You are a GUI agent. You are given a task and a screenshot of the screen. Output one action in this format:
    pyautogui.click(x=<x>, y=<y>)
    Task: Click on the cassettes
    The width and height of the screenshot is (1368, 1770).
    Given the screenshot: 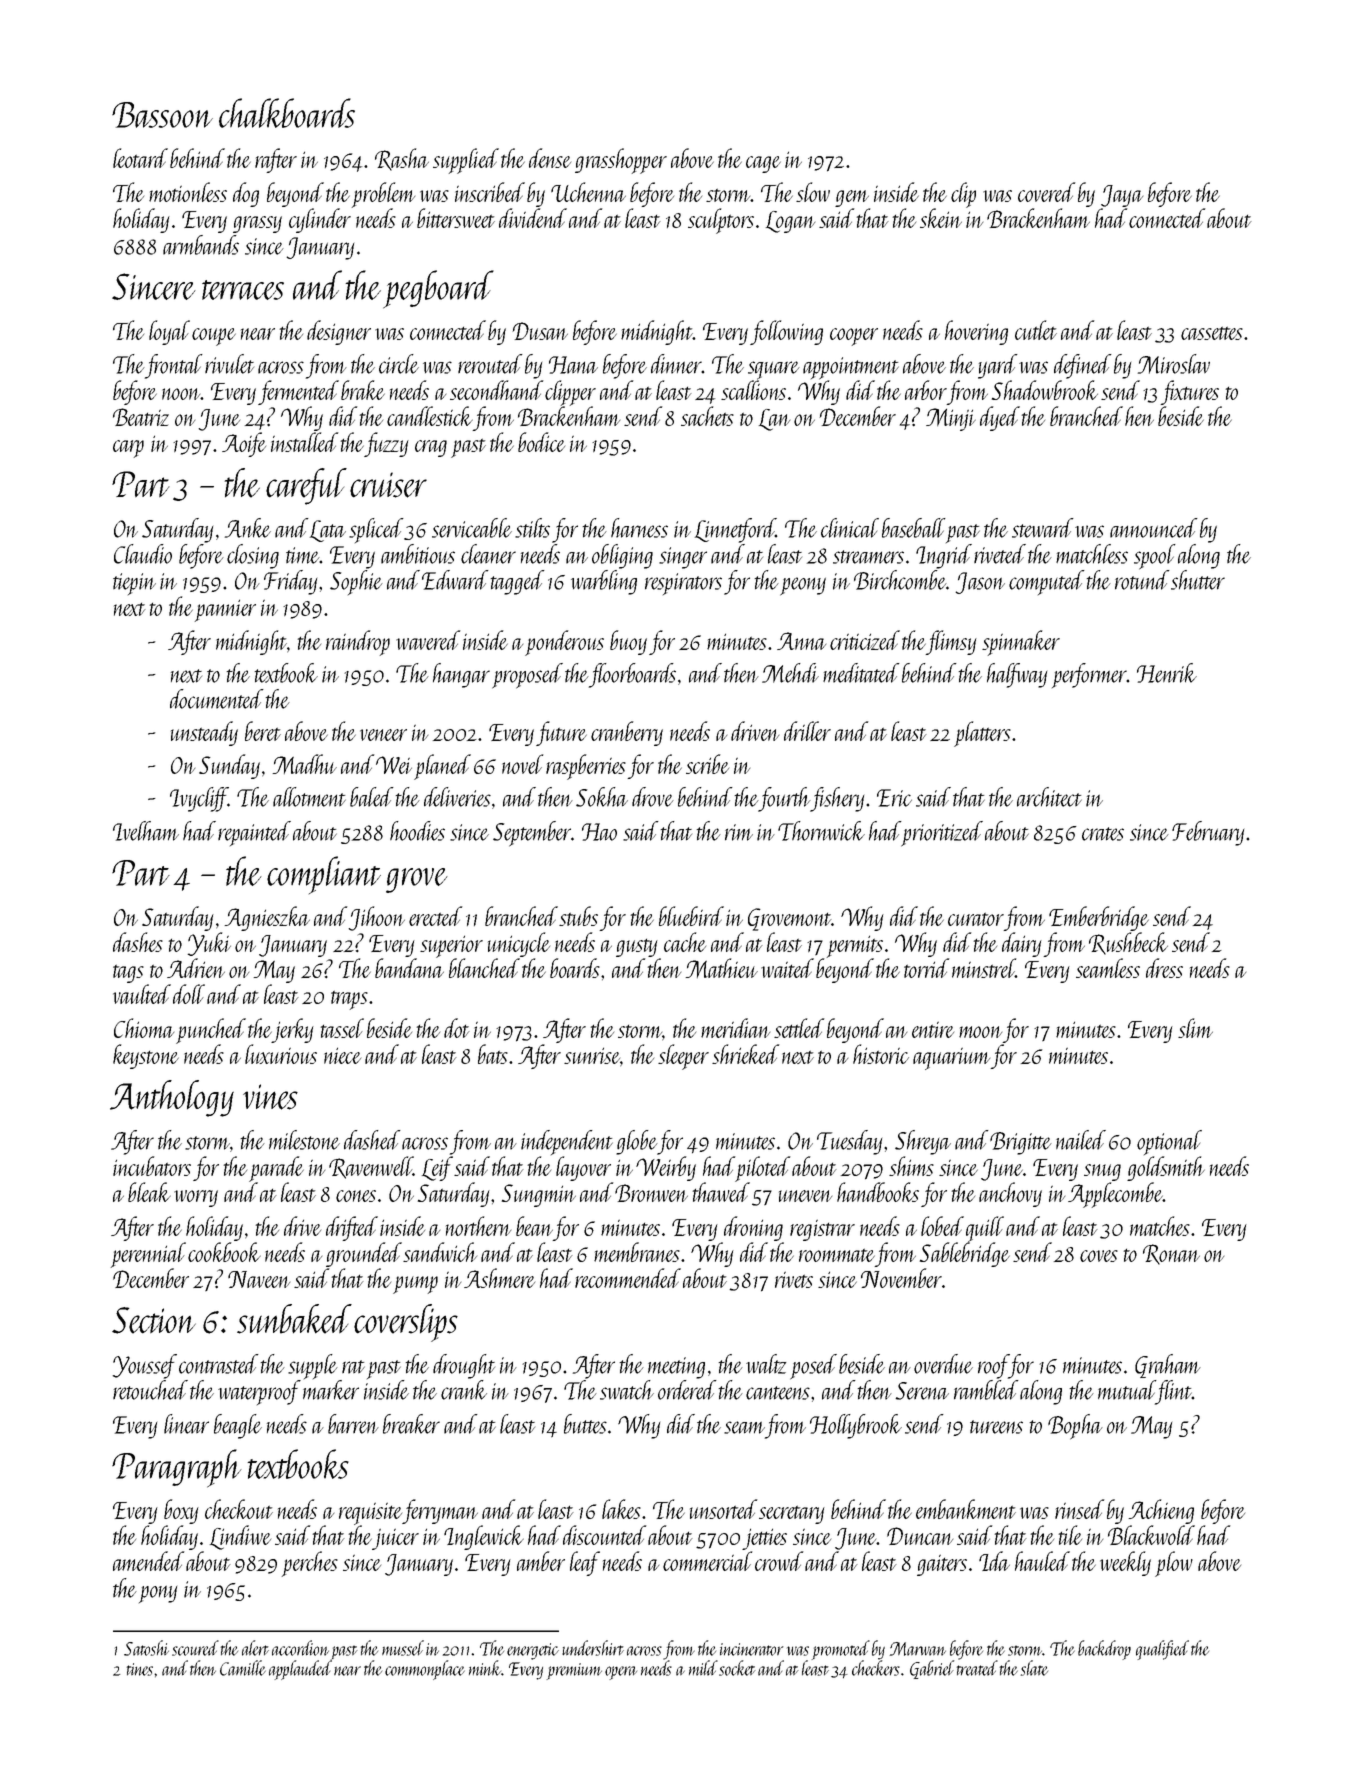 What is the action you would take?
    pyautogui.click(x=1212, y=333)
